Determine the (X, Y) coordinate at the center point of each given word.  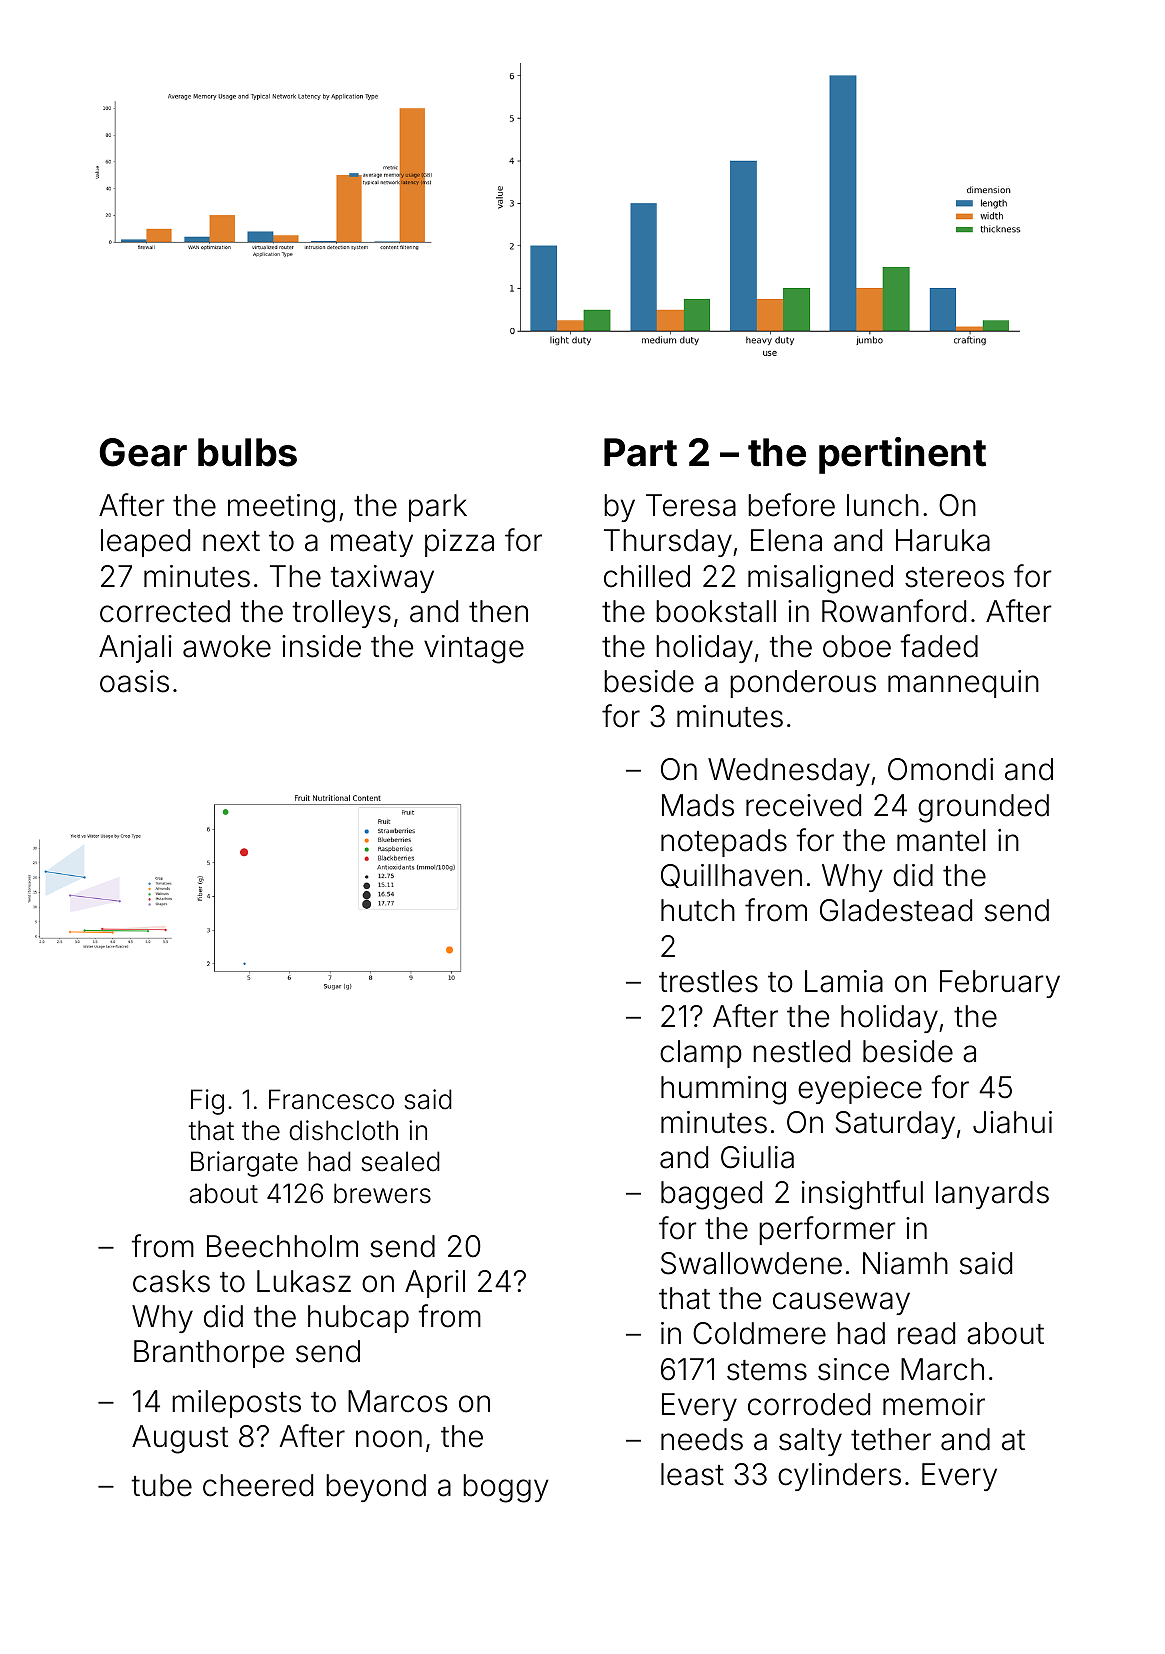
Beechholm (282, 1246)
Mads (698, 805)
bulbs (247, 452)
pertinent (902, 455)
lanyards (992, 1195)
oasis (134, 681)
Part (640, 452)
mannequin (963, 684)
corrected (165, 611)
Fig (207, 1102)
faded (939, 646)
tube (161, 1485)
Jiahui (1012, 1122)
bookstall (716, 611)
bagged (711, 1195)
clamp (701, 1054)
